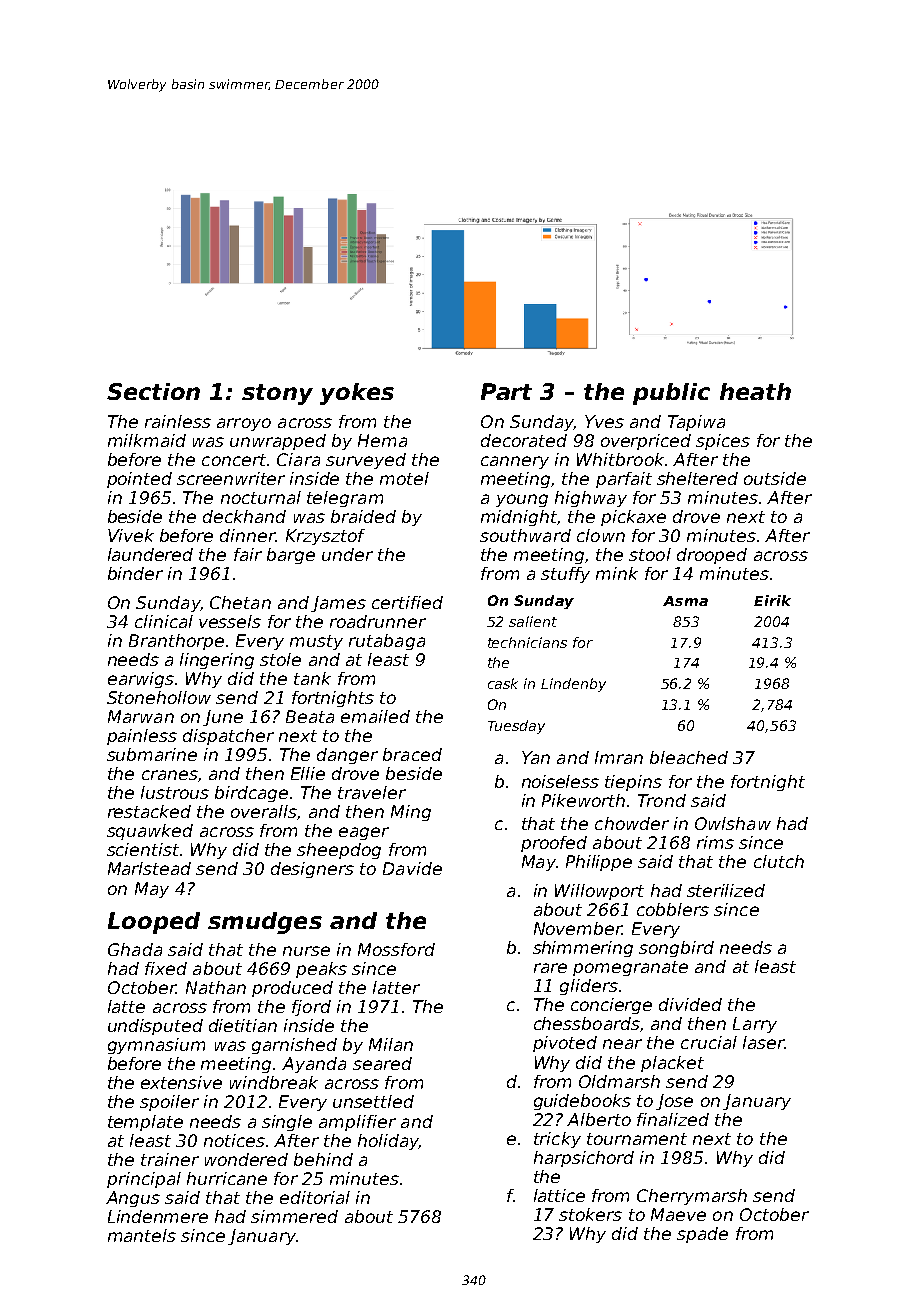 The width and height of the screenshot is (924, 1314). Describe the element at coordinates (763, 1042) in the screenshot. I see `laser` at that location.
